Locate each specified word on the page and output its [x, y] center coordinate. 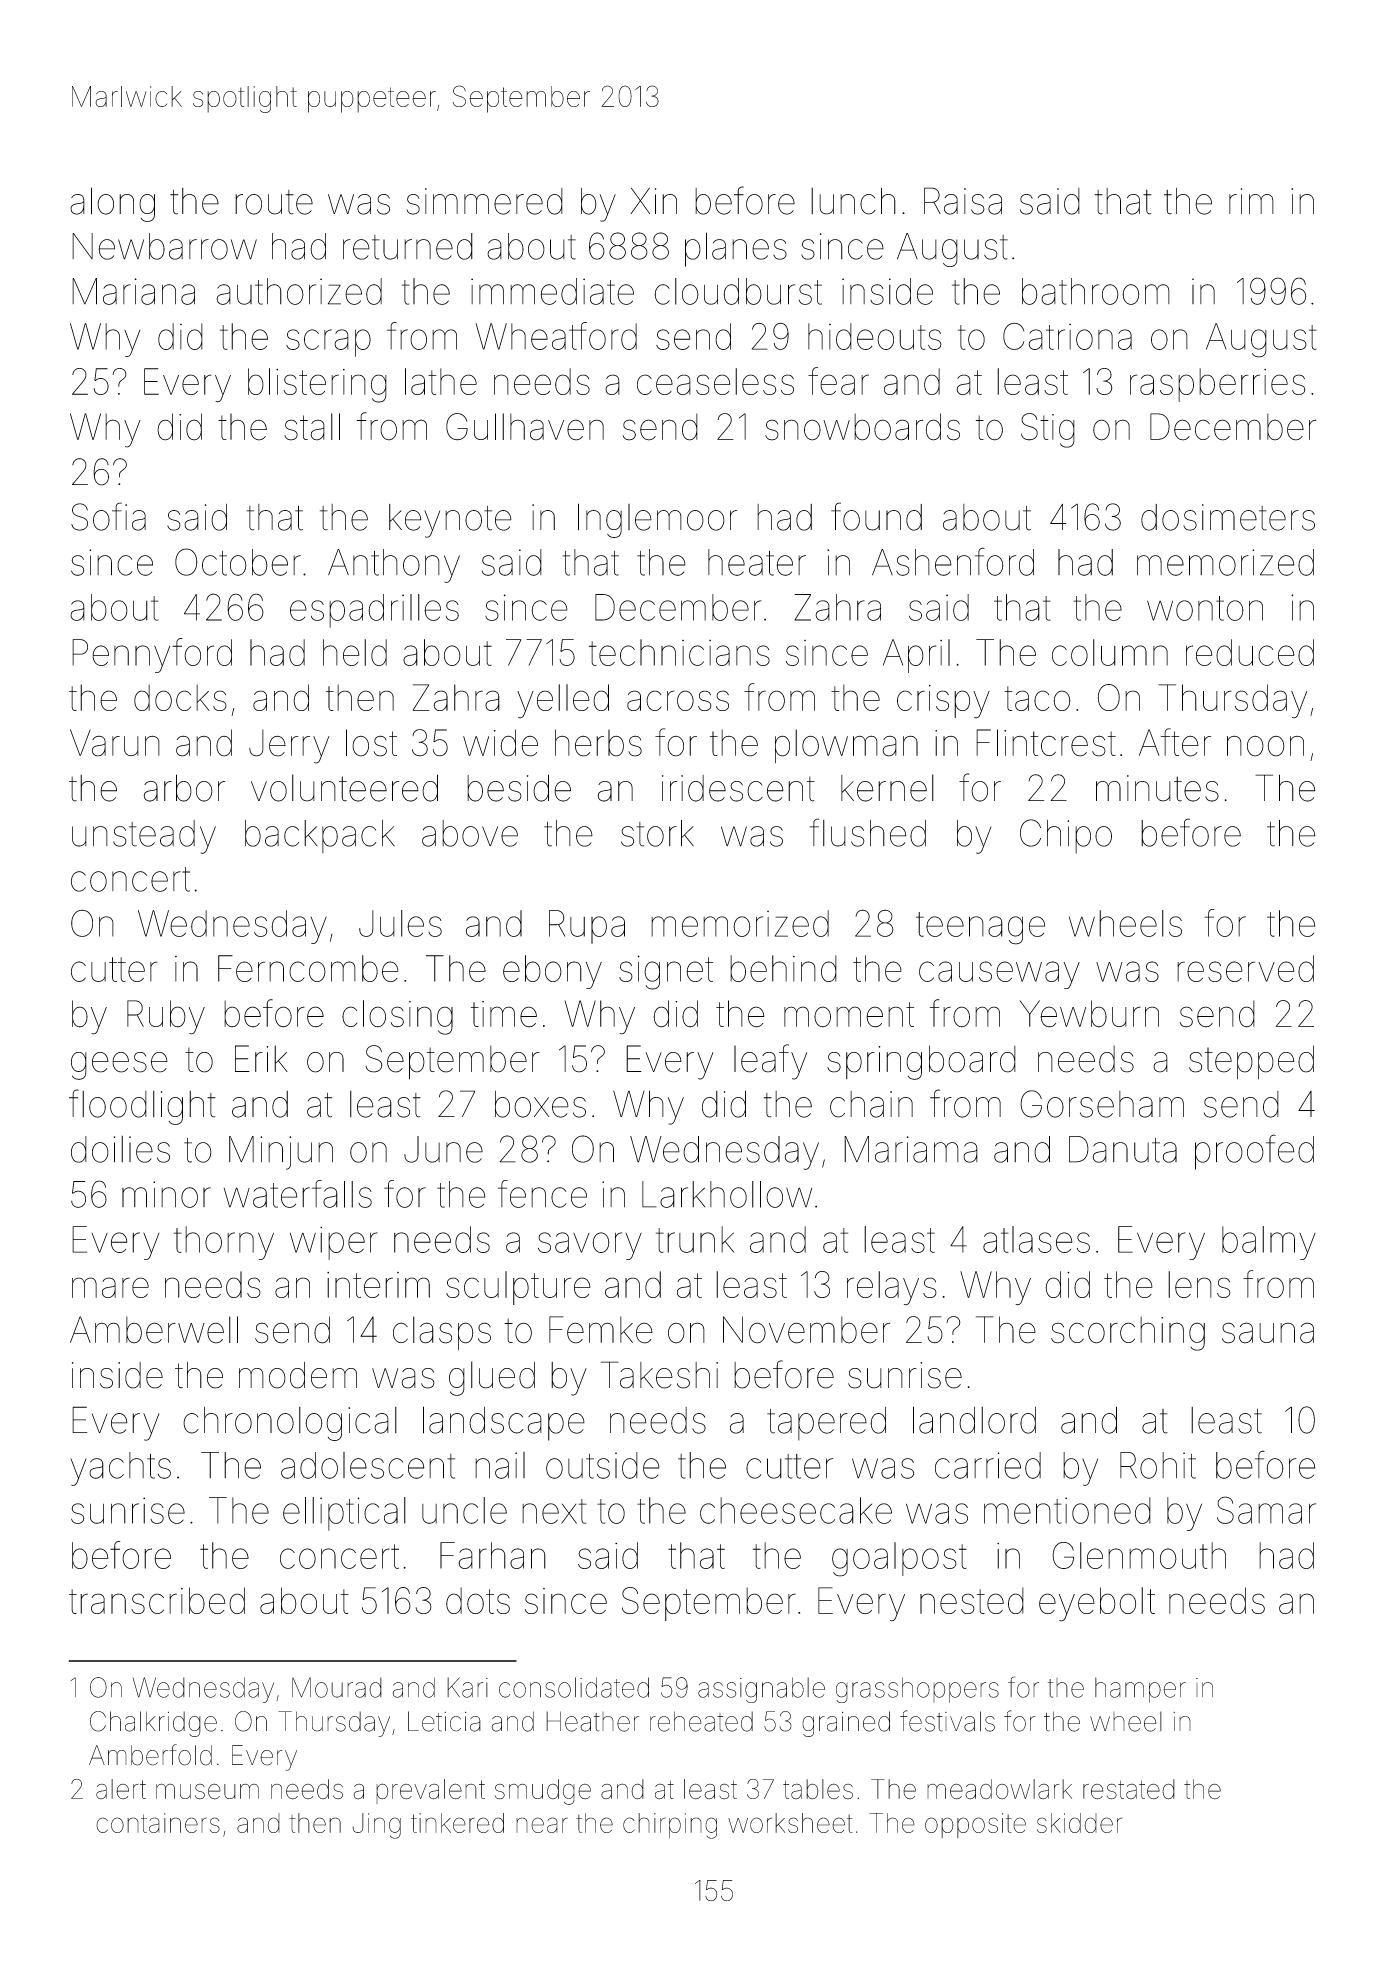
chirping [670, 1826]
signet [666, 972]
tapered [826, 1424]
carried [988, 1465]
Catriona [1067, 336]
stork [657, 833]
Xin [653, 200]
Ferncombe [308, 968]
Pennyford [152, 655]
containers [158, 1823]
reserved [1245, 968]
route [274, 202]
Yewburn [1089, 1014]
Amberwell [154, 1330]
